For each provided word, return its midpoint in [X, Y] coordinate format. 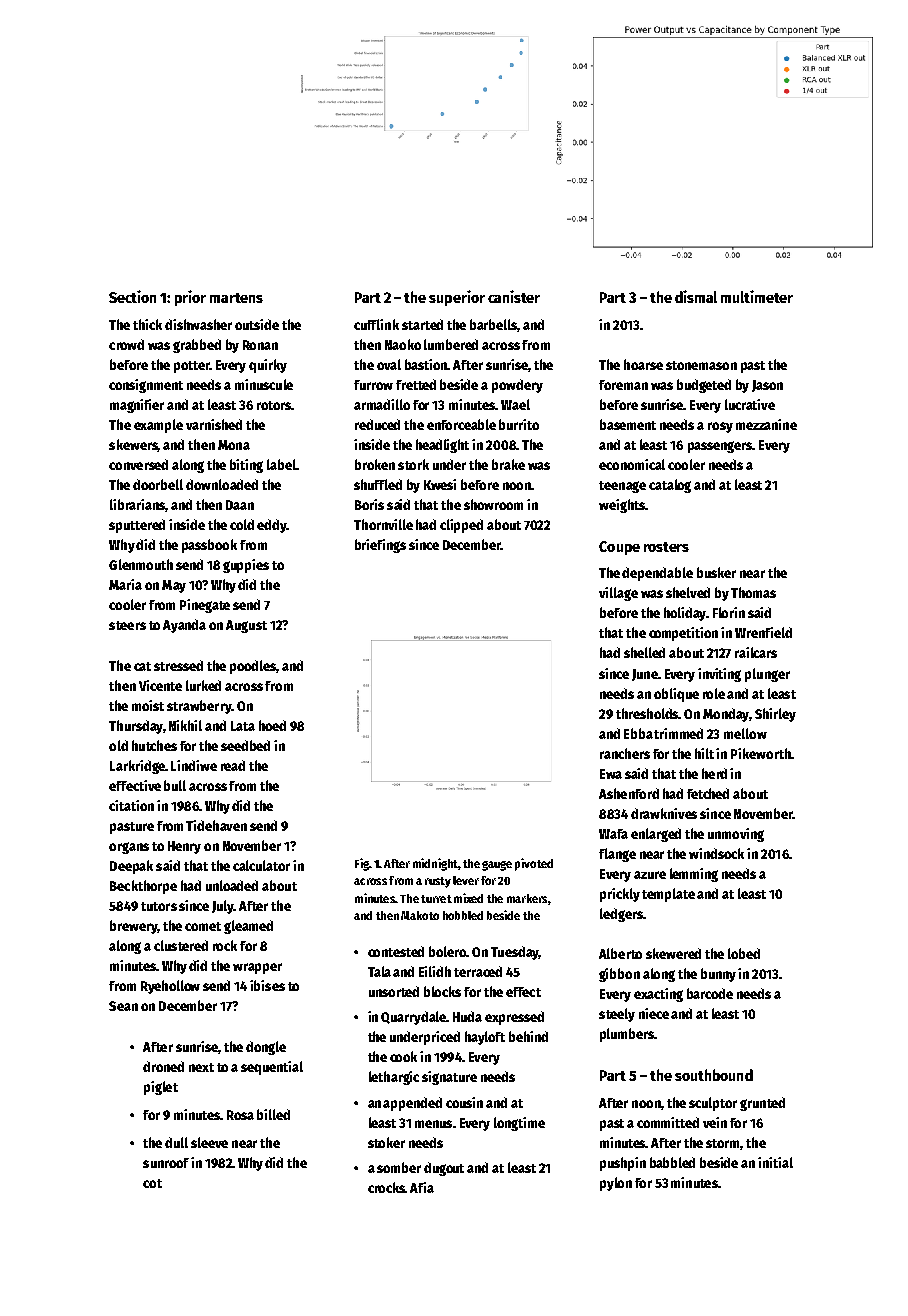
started [422, 324]
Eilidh [435, 971]
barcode [710, 993]
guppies [246, 566]
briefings [380, 546]
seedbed [245, 745]
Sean [123, 1006]
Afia [422, 1187]
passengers [720, 447]
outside [257, 324]
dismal [696, 296]
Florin [729, 612]
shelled [644, 652]
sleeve [209, 1142]
